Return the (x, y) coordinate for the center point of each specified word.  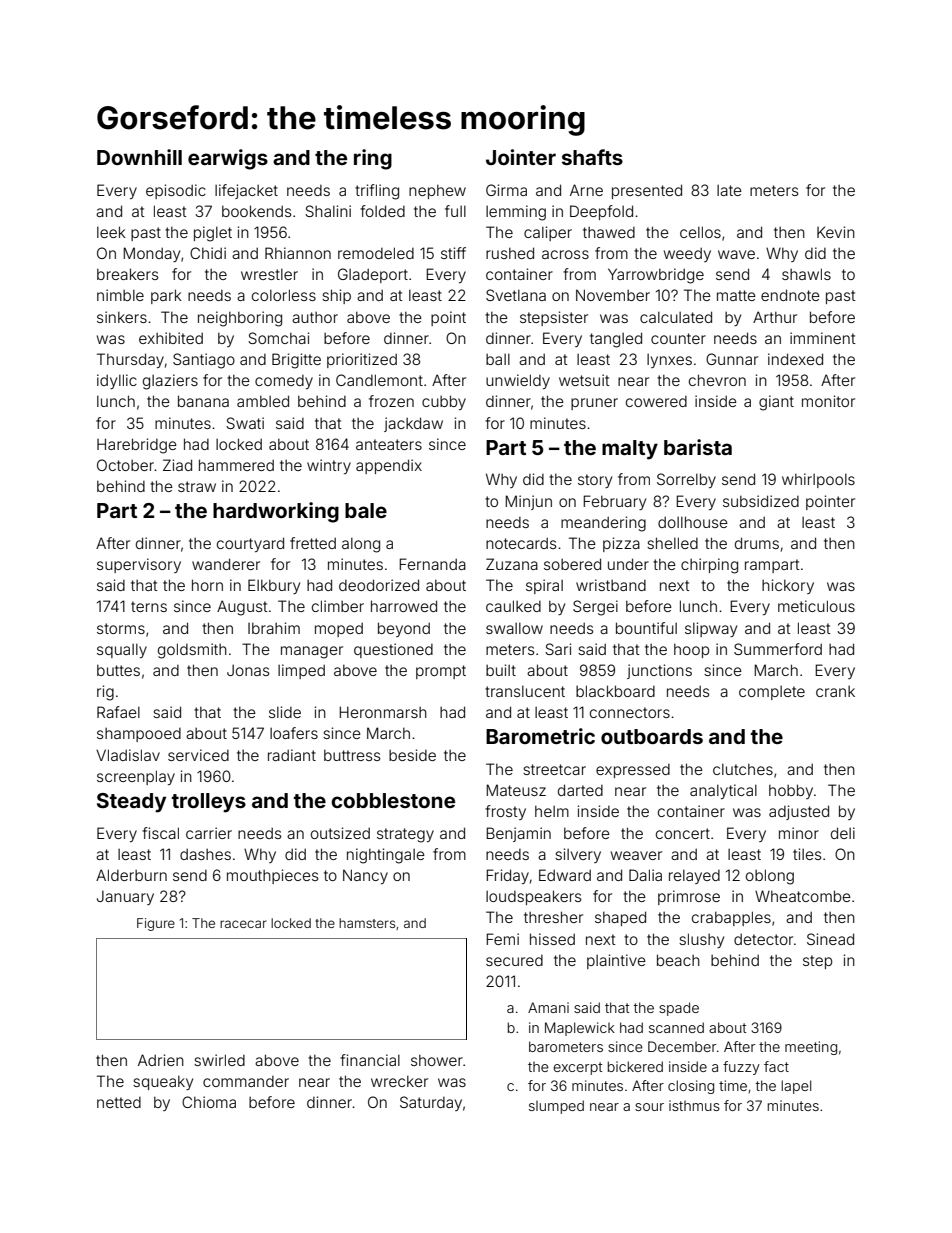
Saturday (431, 1103)
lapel (796, 1087)
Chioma (209, 1102)
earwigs (228, 159)
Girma (506, 190)
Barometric (540, 736)
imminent (823, 338)
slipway (711, 629)
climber (338, 606)
